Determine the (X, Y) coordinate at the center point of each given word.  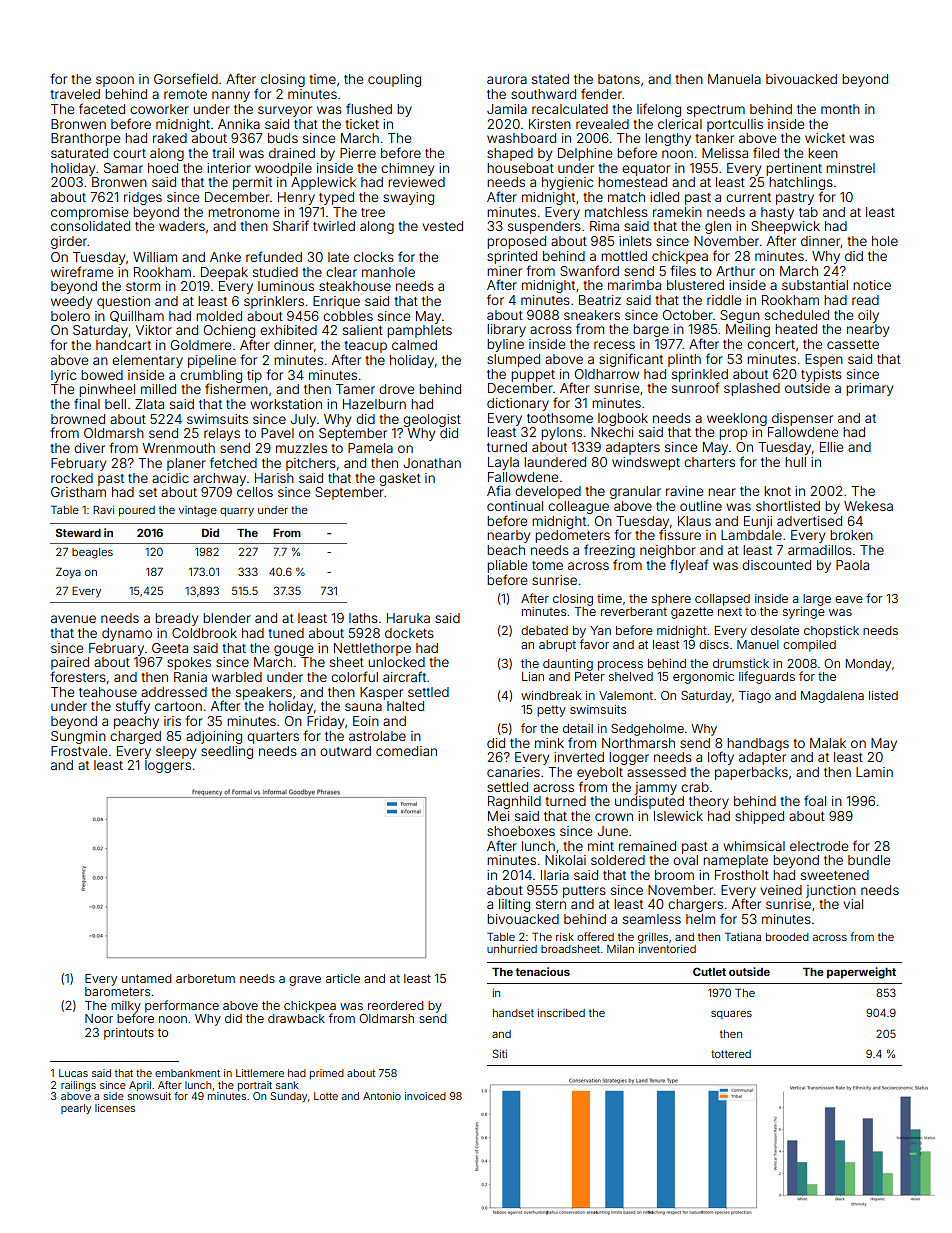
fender (601, 93)
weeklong (737, 419)
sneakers (592, 315)
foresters (78, 676)
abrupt (557, 646)
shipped (759, 817)
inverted (579, 757)
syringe (804, 613)
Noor (99, 1018)
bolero (70, 316)
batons (619, 79)
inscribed (561, 1013)
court (129, 153)
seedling (227, 752)
